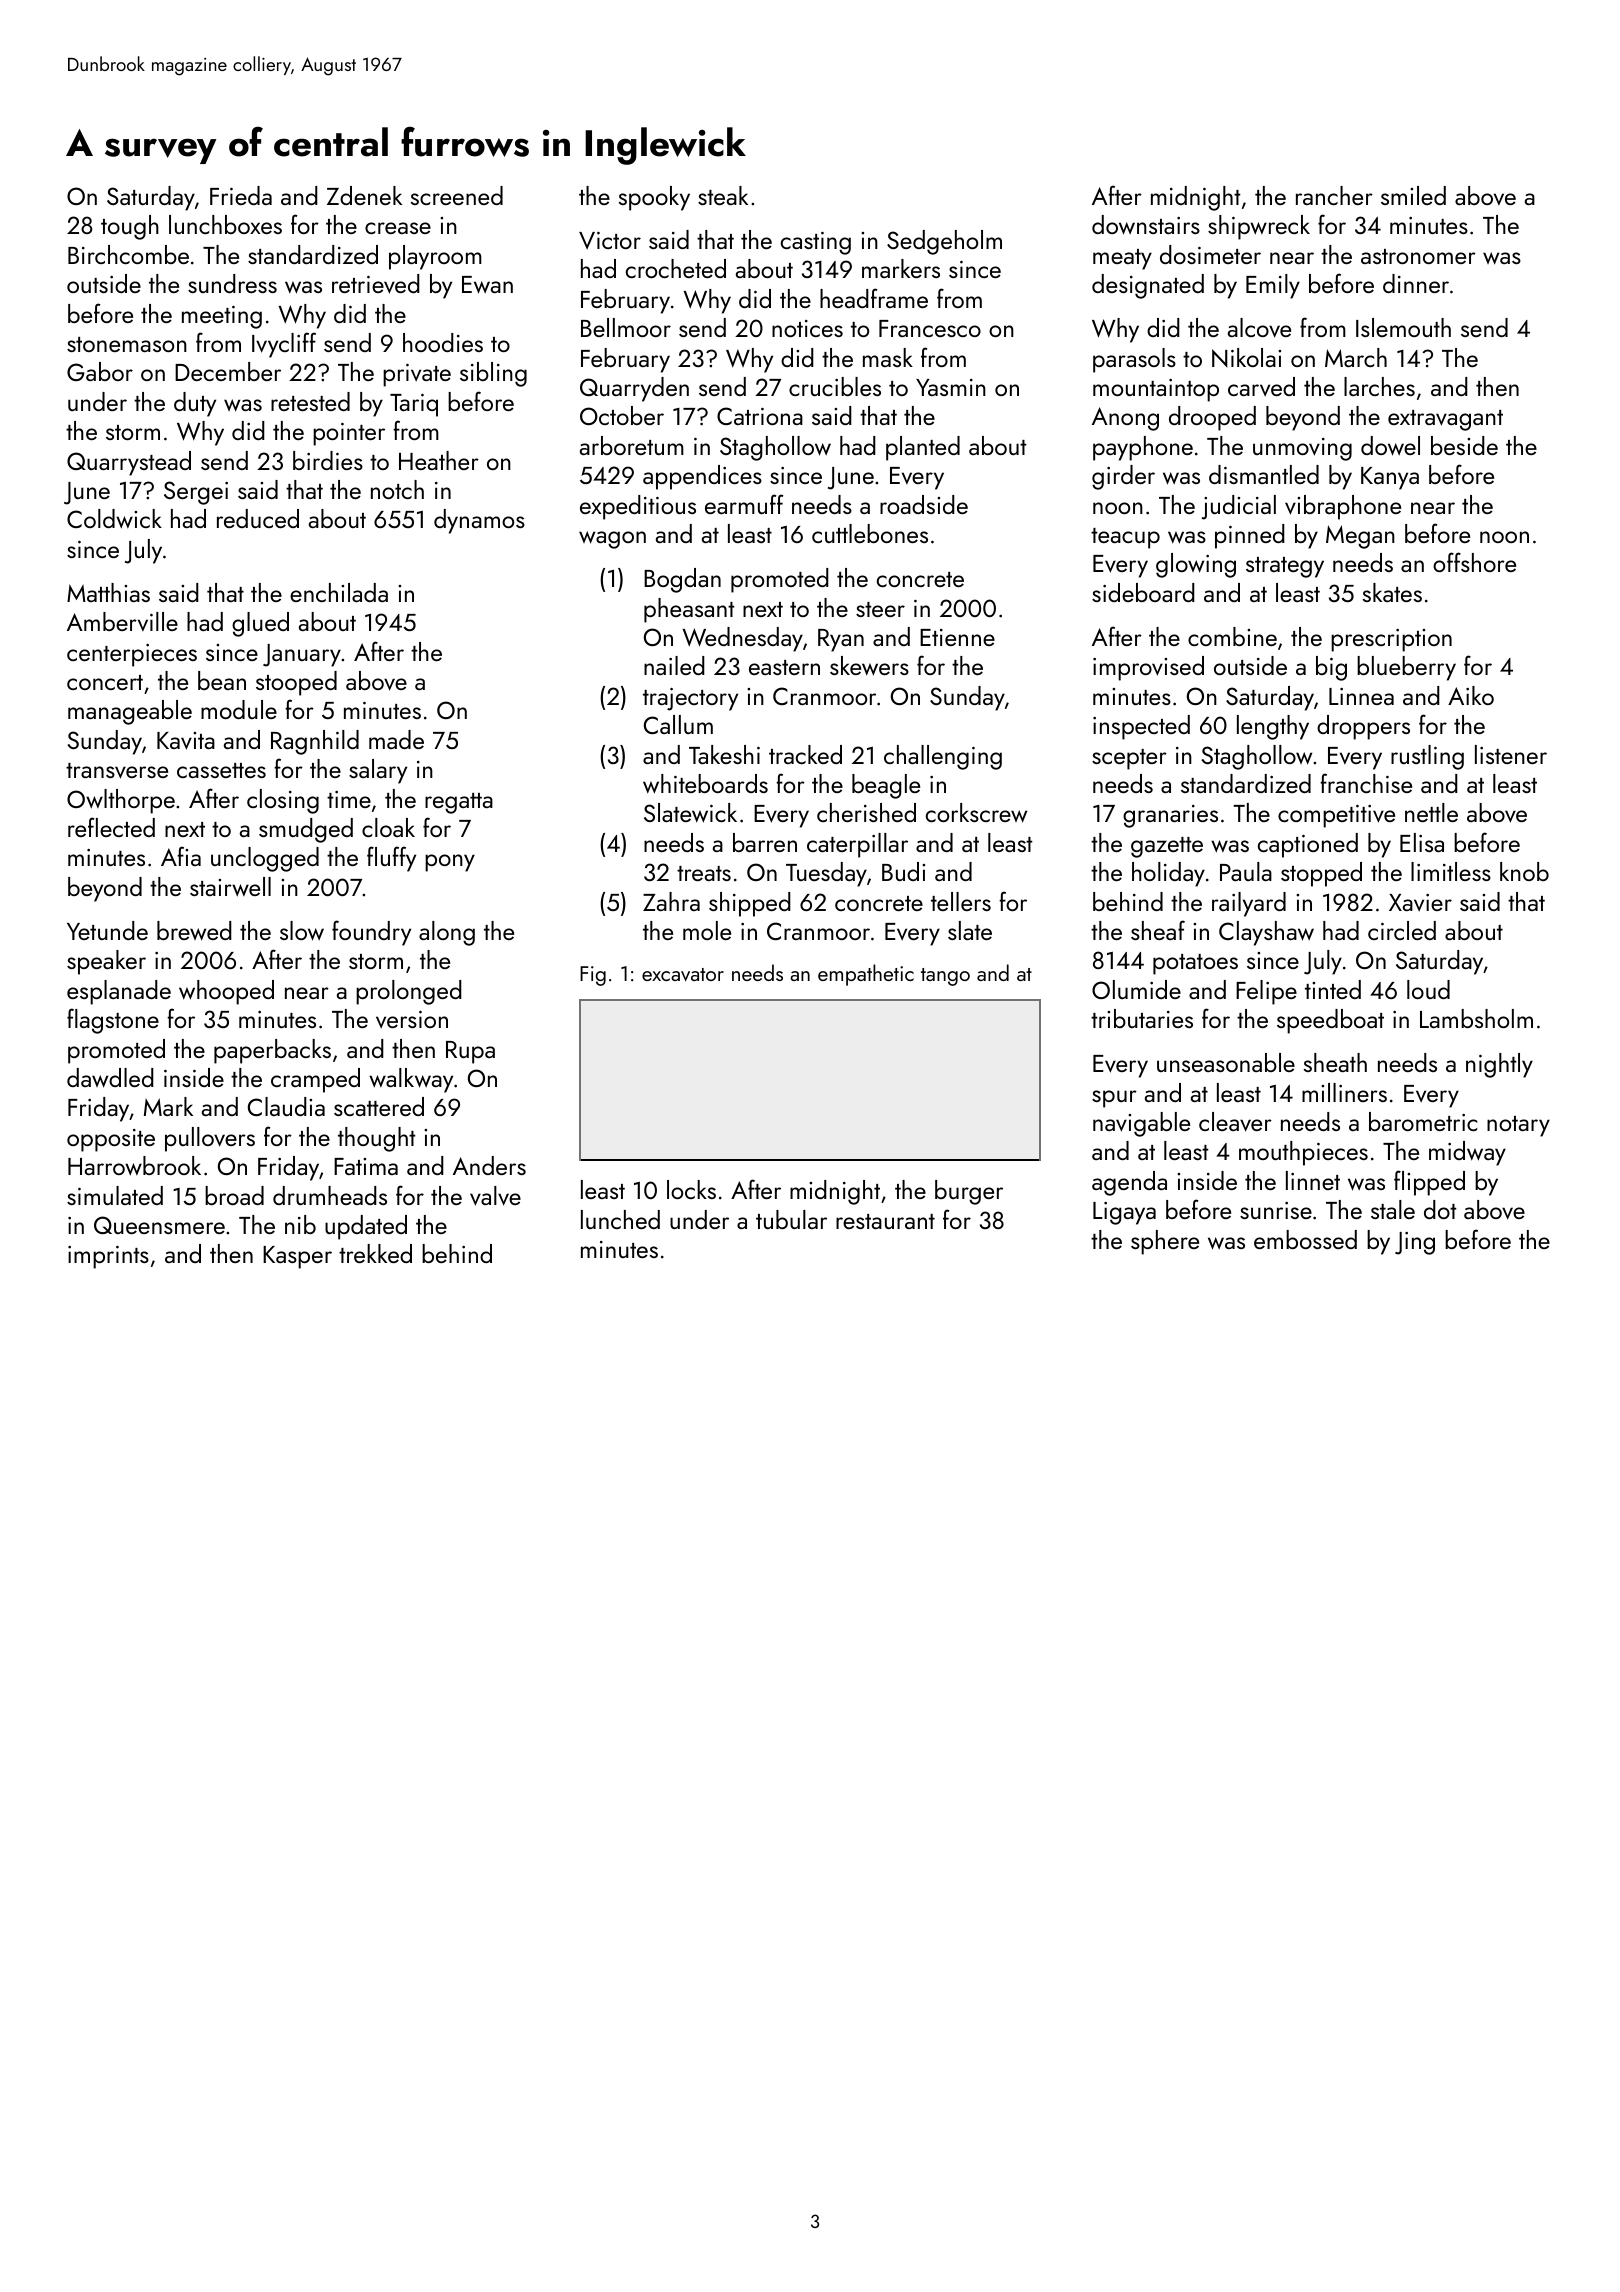 This screenshot has height=2292, width=1620. What do you see at coordinates (108, 1257) in the screenshot?
I see `imprints` at bounding box center [108, 1257].
